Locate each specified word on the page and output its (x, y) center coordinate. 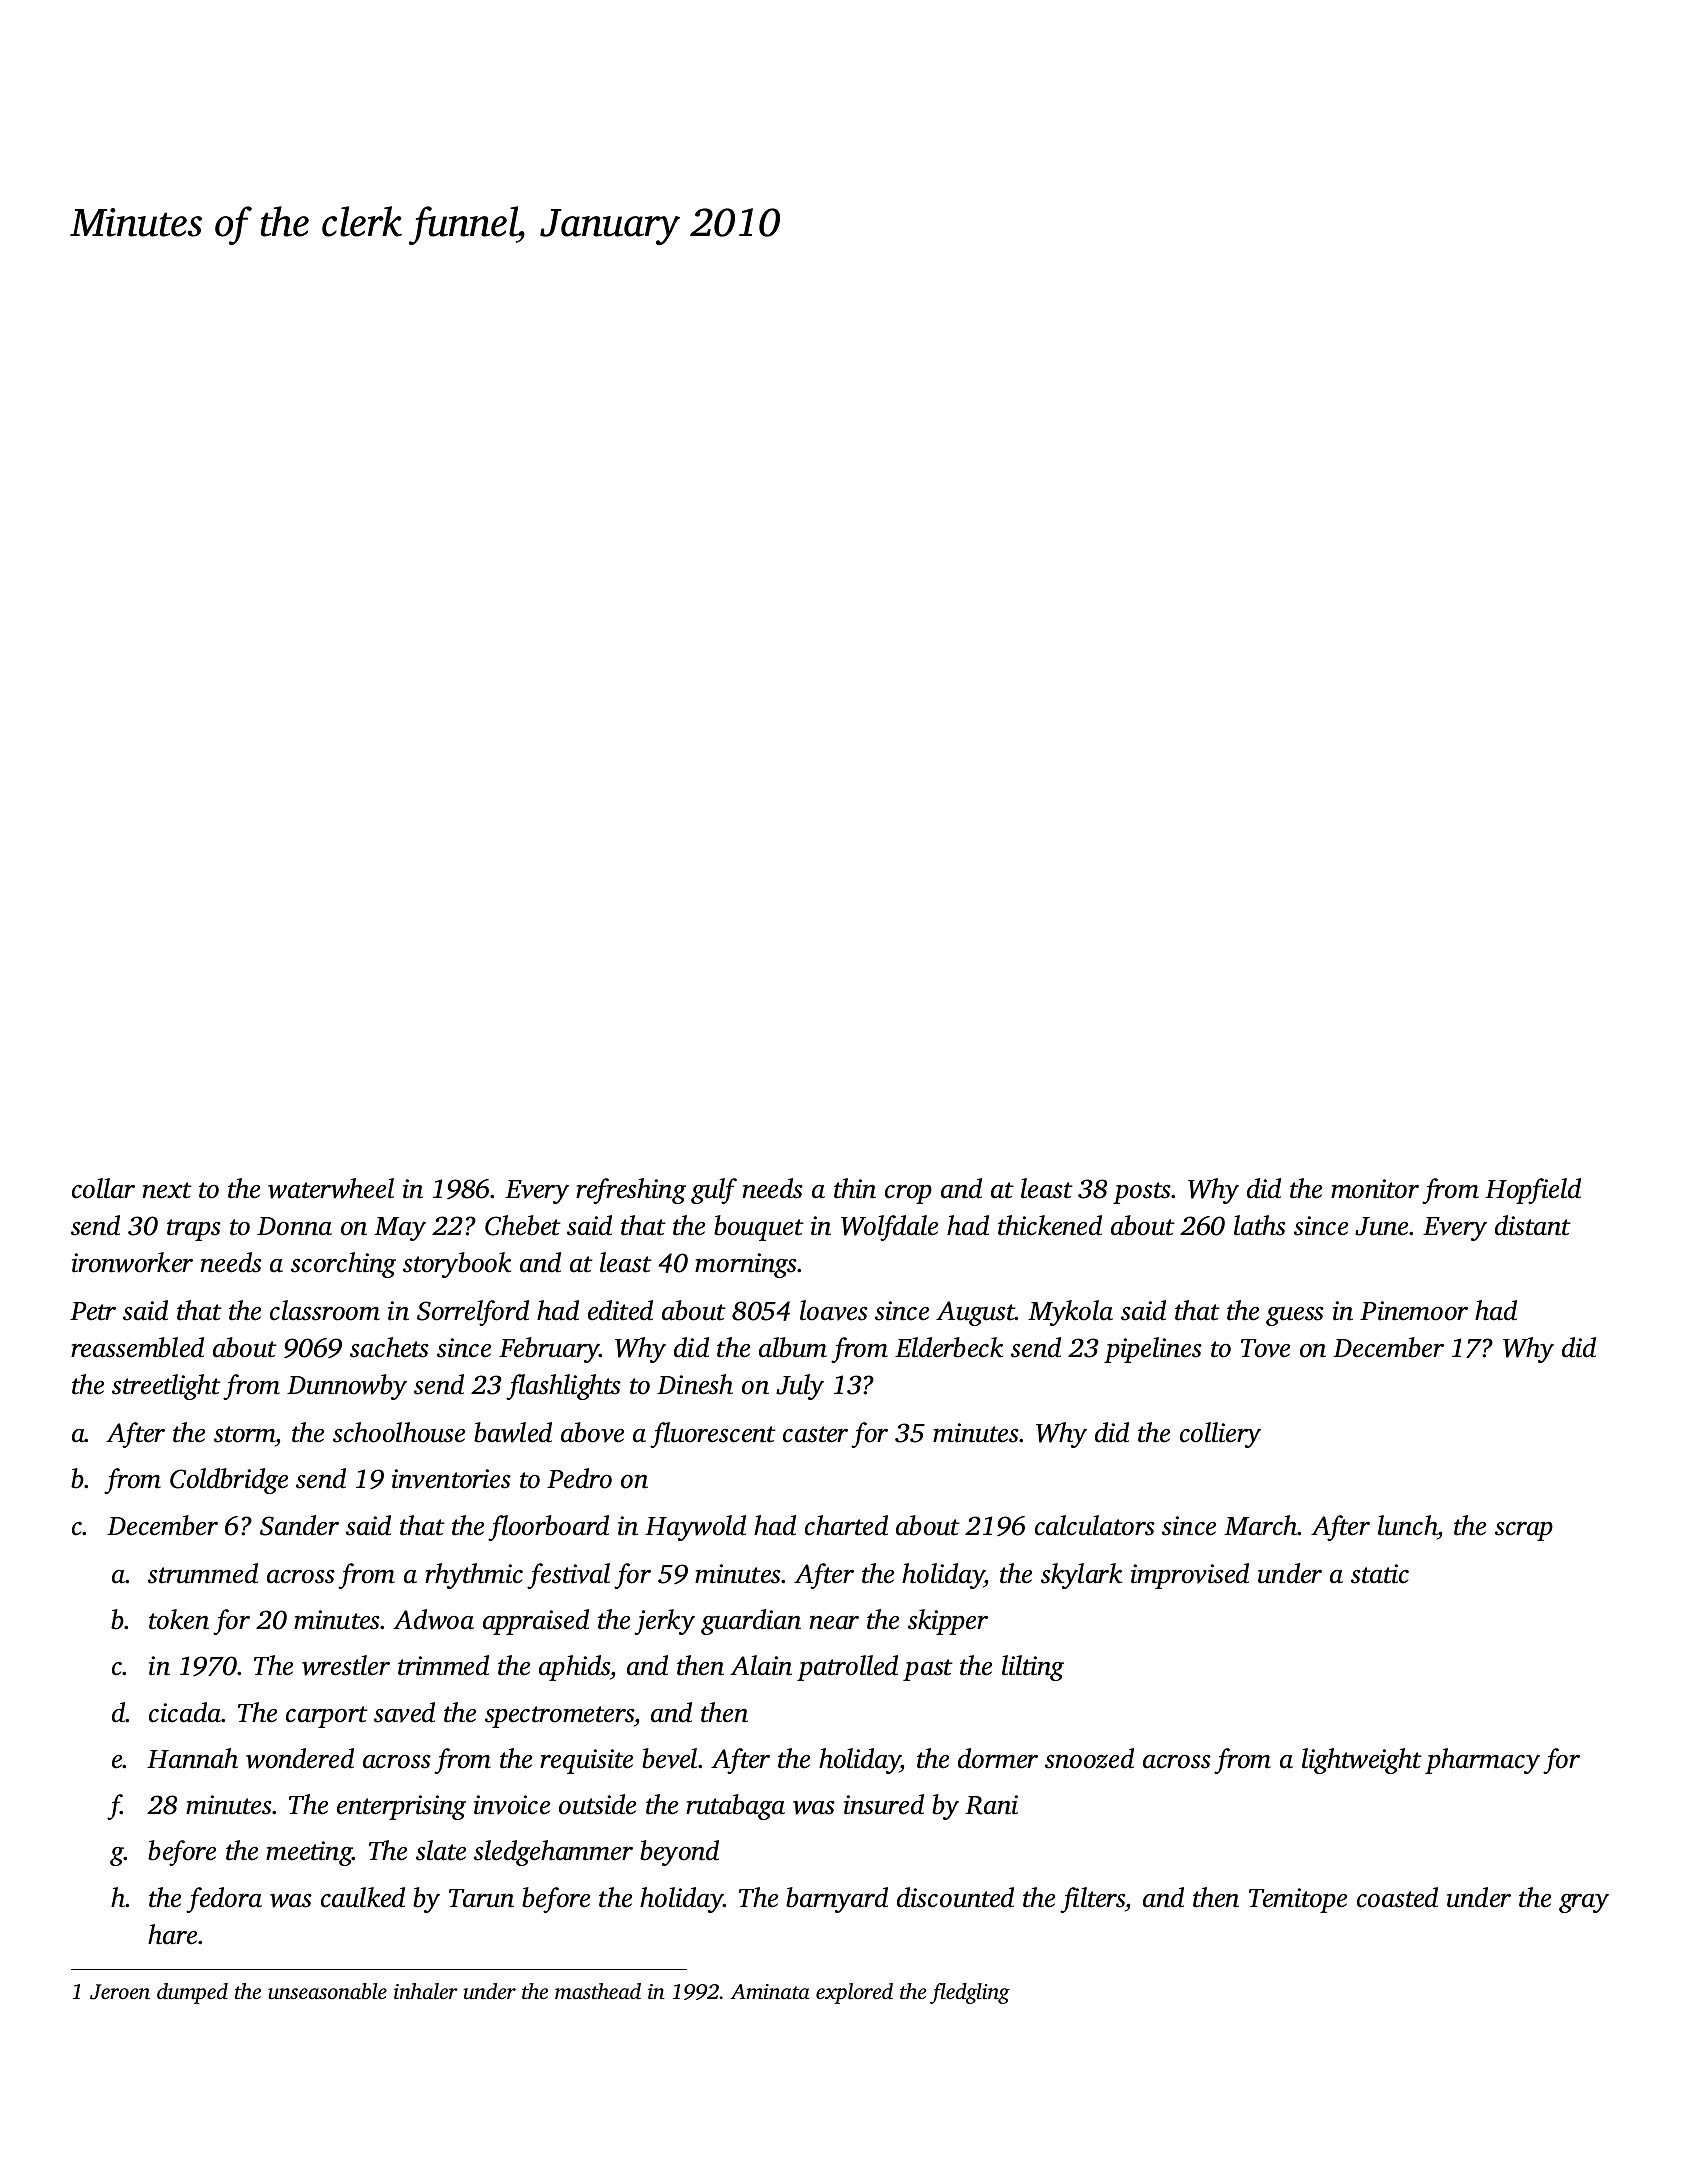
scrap (1524, 1531)
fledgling (970, 1993)
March (1261, 1525)
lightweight (1362, 1761)
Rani (991, 1805)
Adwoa (433, 1619)
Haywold (695, 1528)
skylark (1081, 1576)
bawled (513, 1432)
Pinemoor (1414, 1311)
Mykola (1070, 1313)
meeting (309, 1853)
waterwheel (331, 1188)
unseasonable (327, 1991)
